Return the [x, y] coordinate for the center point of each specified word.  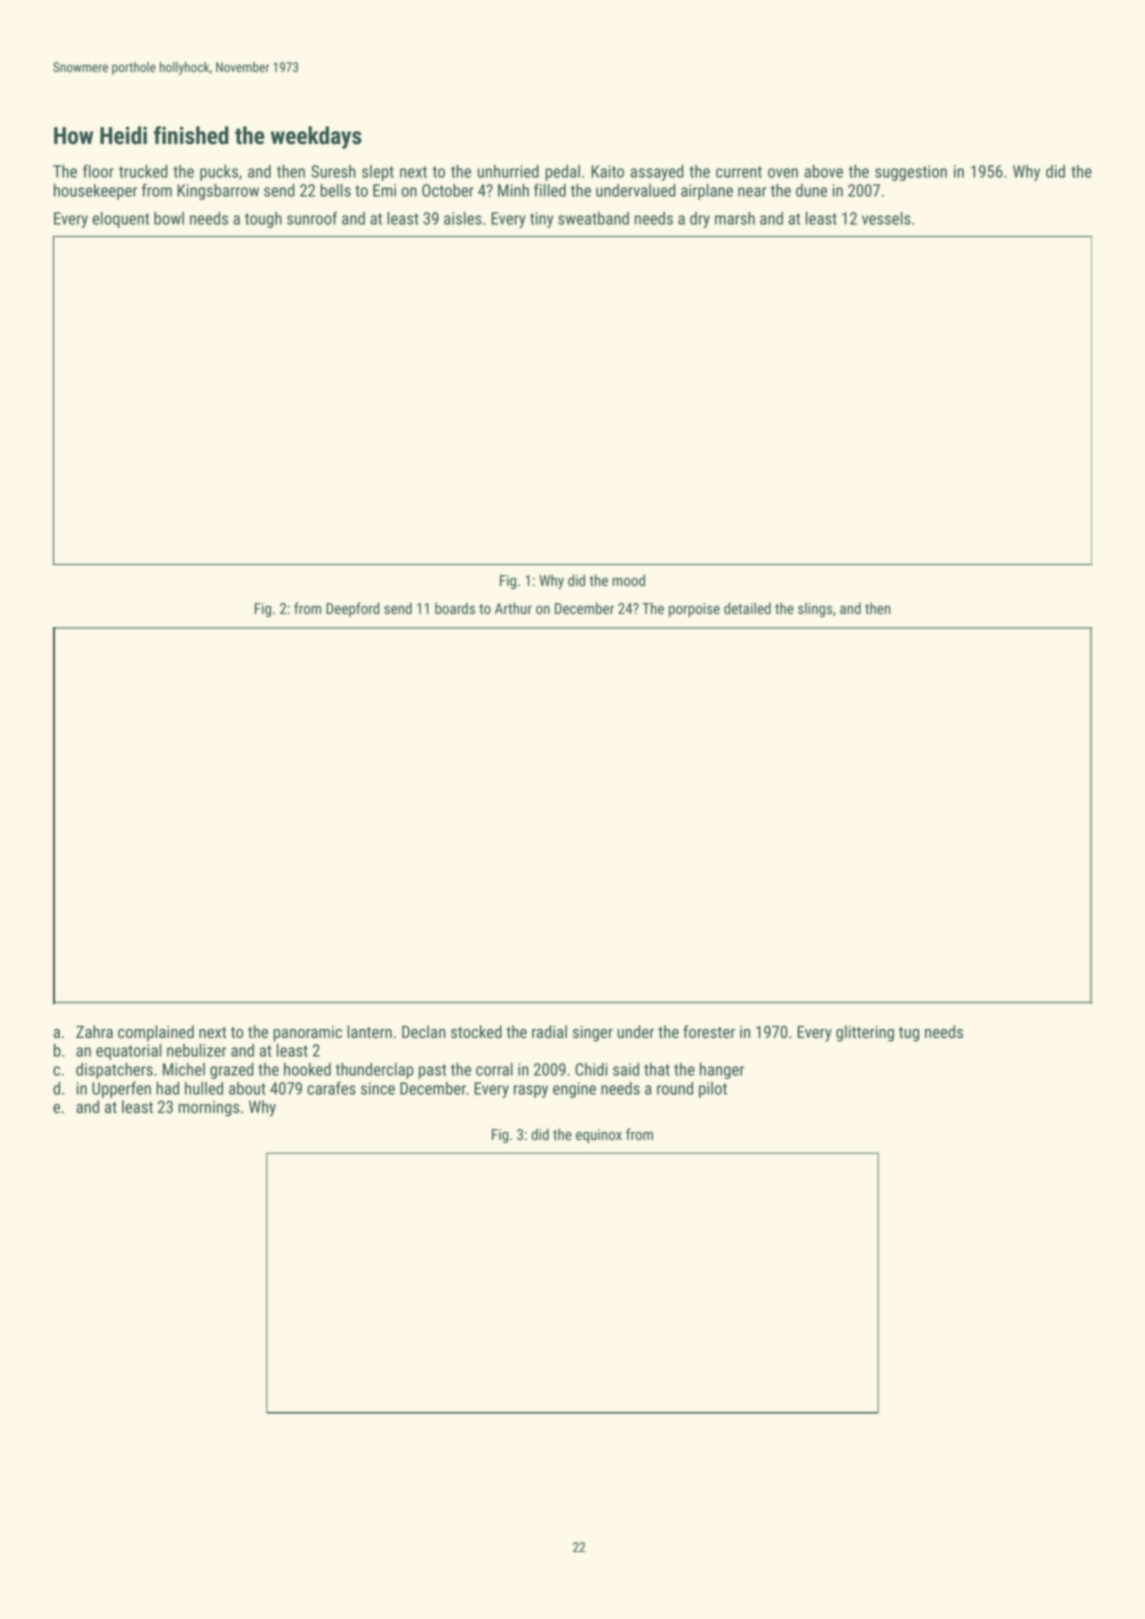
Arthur [513, 608]
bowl [169, 218]
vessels [886, 218]
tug [909, 1034]
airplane [707, 192]
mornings [208, 1109]
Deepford [352, 609]
